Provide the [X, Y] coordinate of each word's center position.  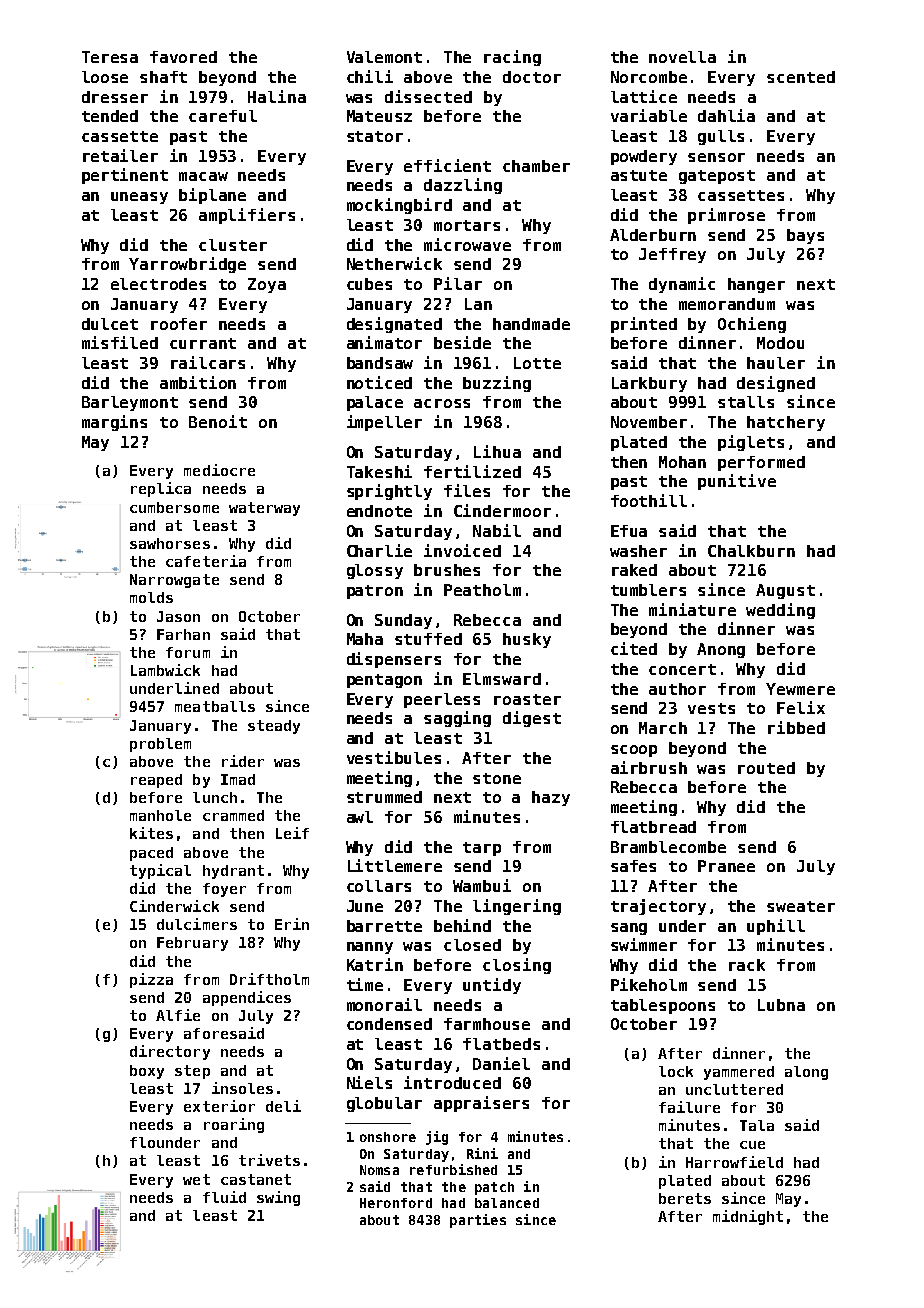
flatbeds [501, 1044]
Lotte [537, 363]
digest [532, 719]
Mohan [682, 462]
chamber [536, 166]
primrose [726, 216]
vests [711, 708]
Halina [277, 96]
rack [747, 965]
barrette [384, 926]
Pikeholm [649, 984]
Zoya [267, 285]
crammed [233, 815]
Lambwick [165, 670]
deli [283, 1106]
